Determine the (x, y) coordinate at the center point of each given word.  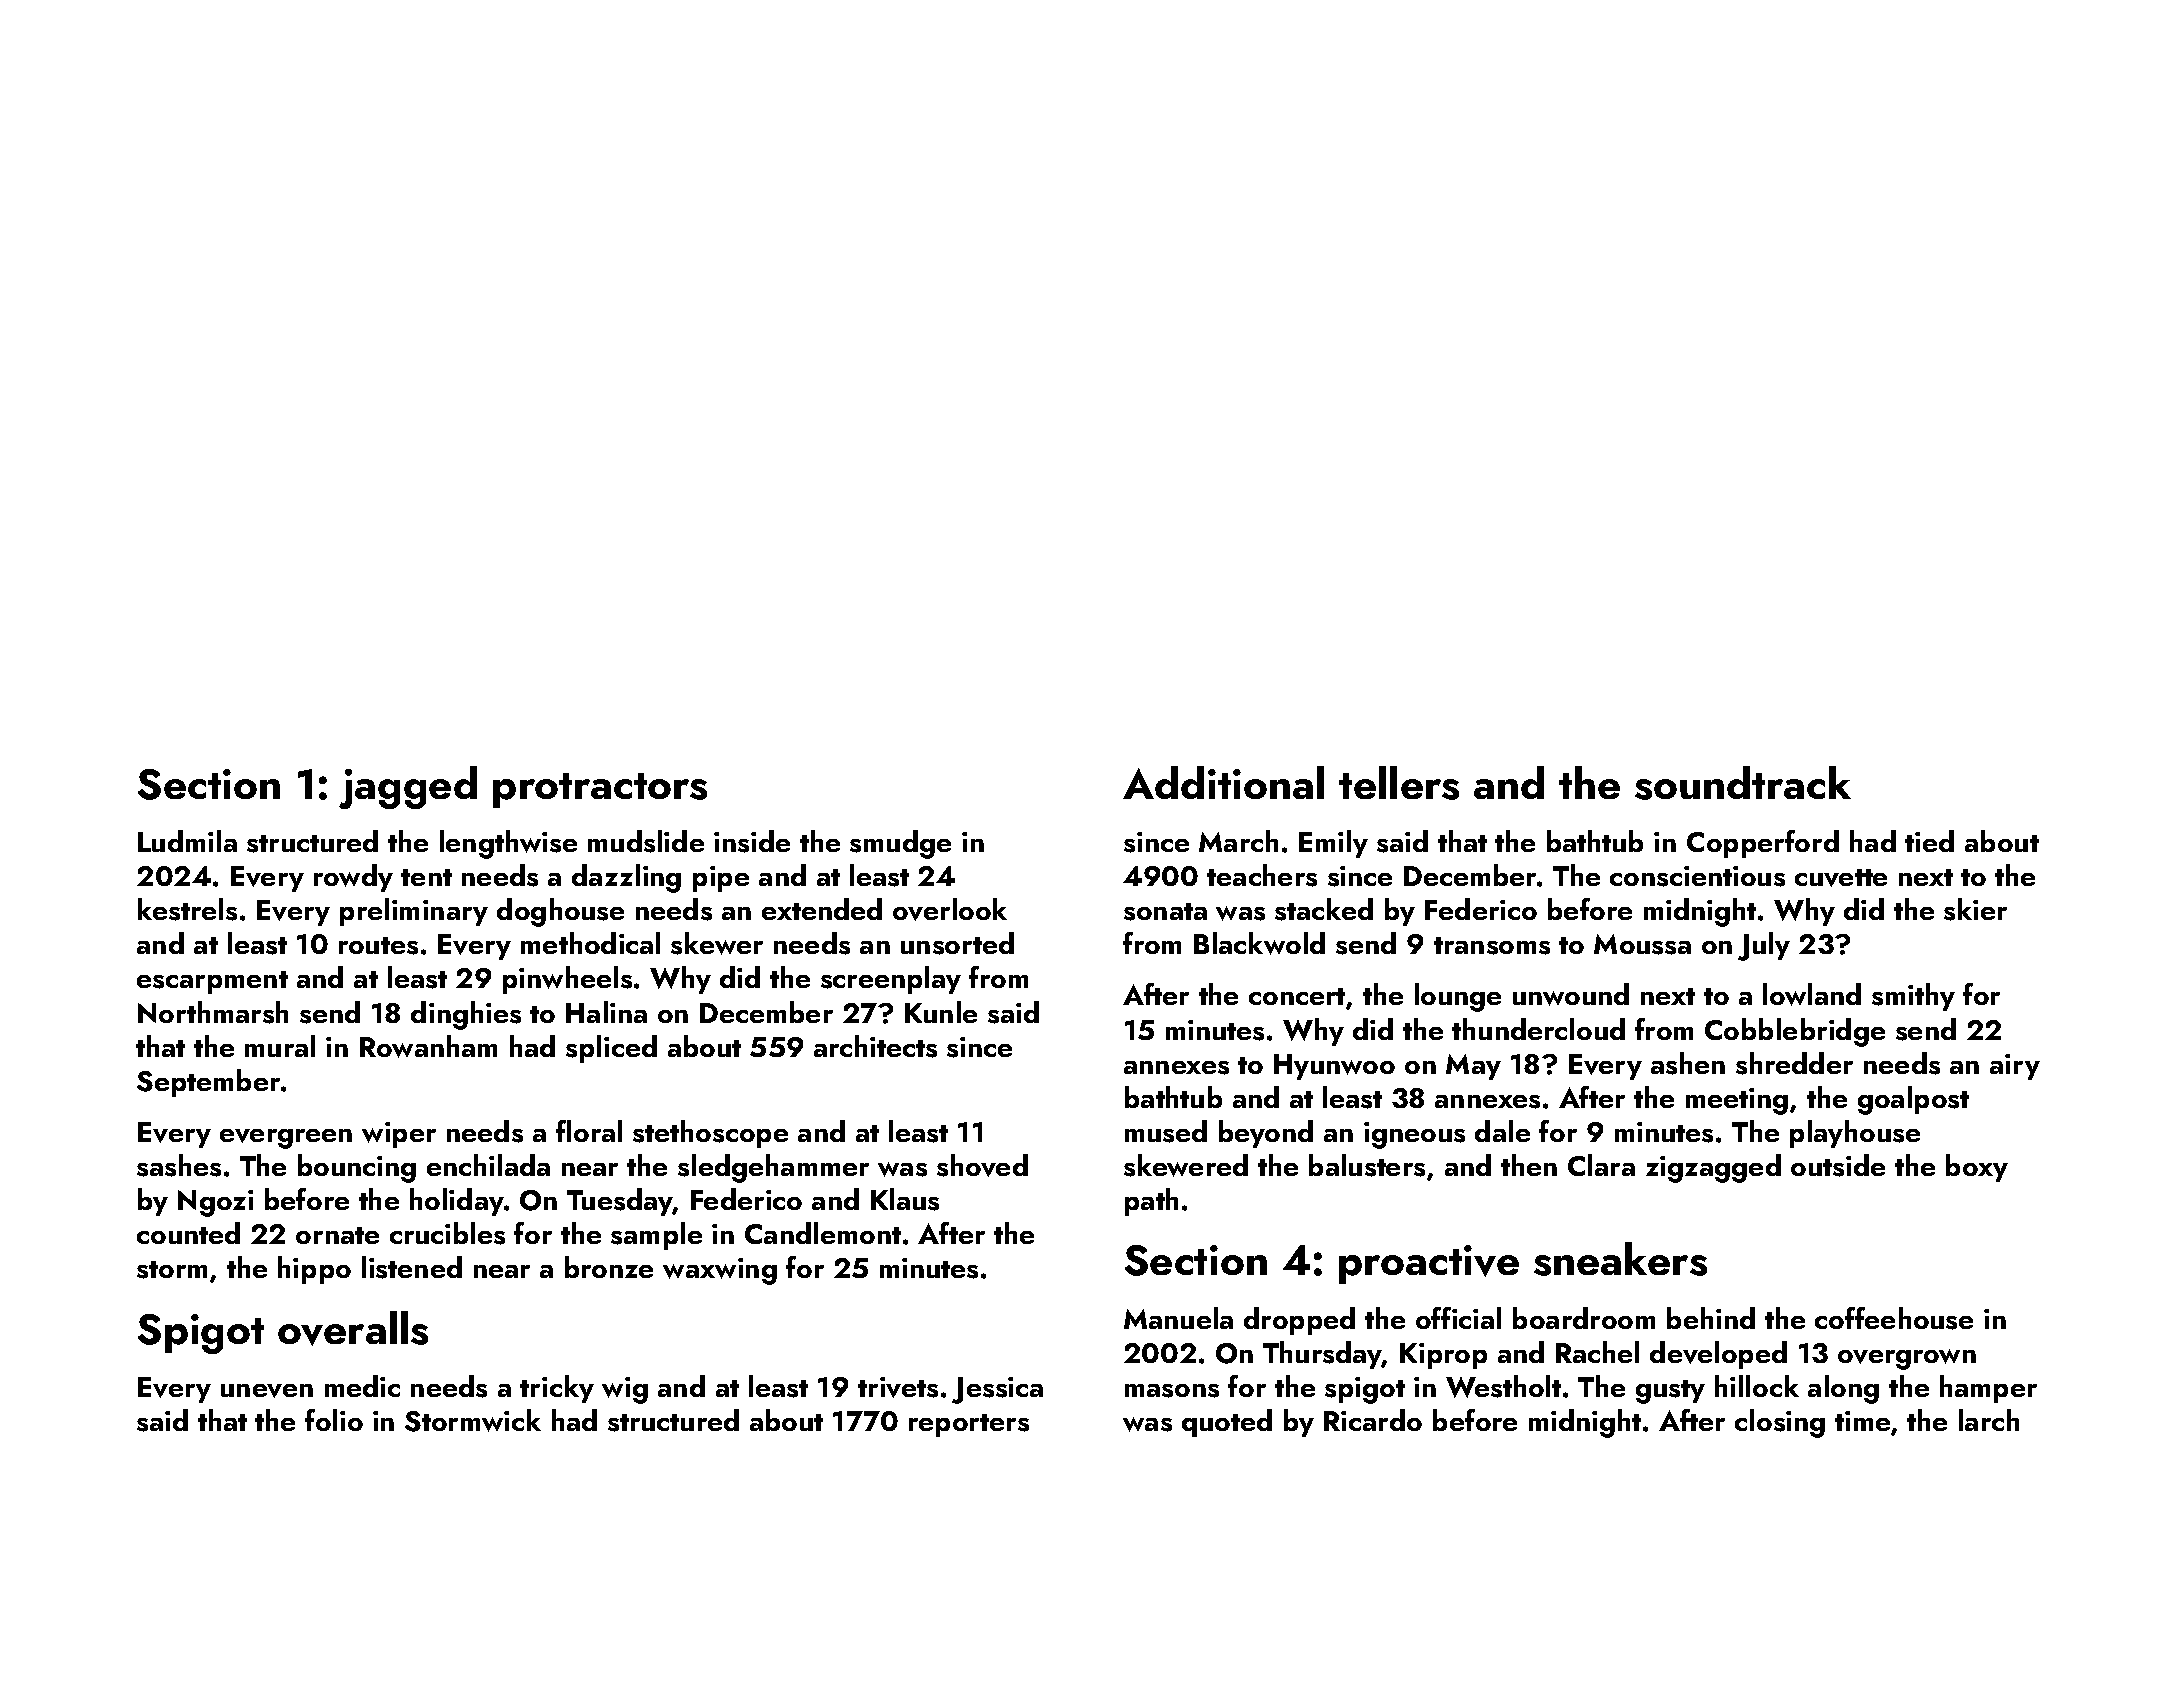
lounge (1458, 997)
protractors (600, 790)
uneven (267, 1391)
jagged (408, 787)
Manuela (1178, 1318)
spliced (611, 1049)
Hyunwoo (1334, 1067)
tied (1929, 841)
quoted (1227, 1423)
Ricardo (1373, 1420)
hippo (314, 1270)
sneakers (1620, 1259)
